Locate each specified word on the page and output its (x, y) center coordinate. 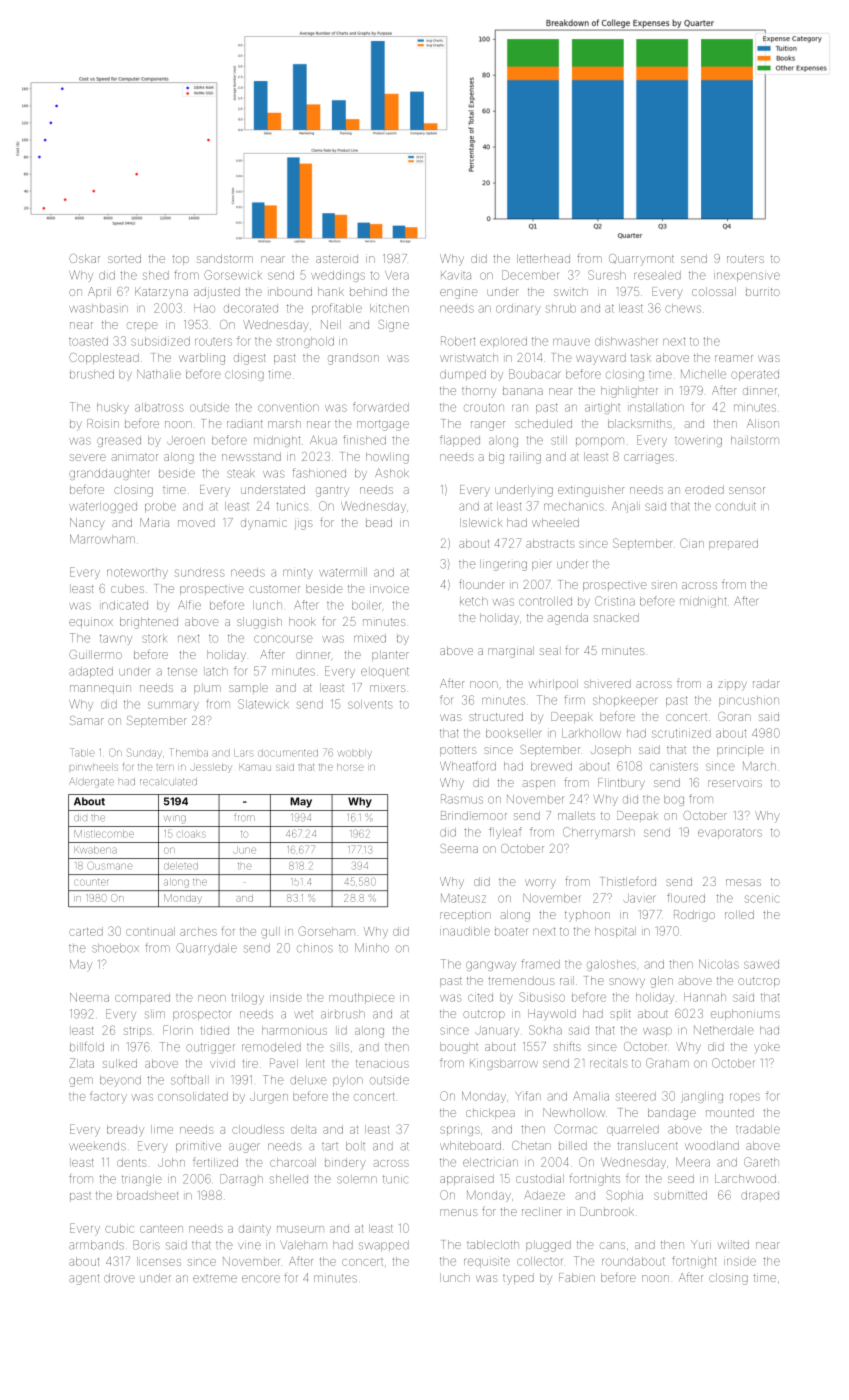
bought (459, 1048)
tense (182, 671)
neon (212, 998)
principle (740, 750)
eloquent (385, 672)
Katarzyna (161, 292)
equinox (91, 622)
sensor (747, 490)
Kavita (456, 275)
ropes (745, 1098)
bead (379, 522)
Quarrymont (641, 260)
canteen (161, 1229)
